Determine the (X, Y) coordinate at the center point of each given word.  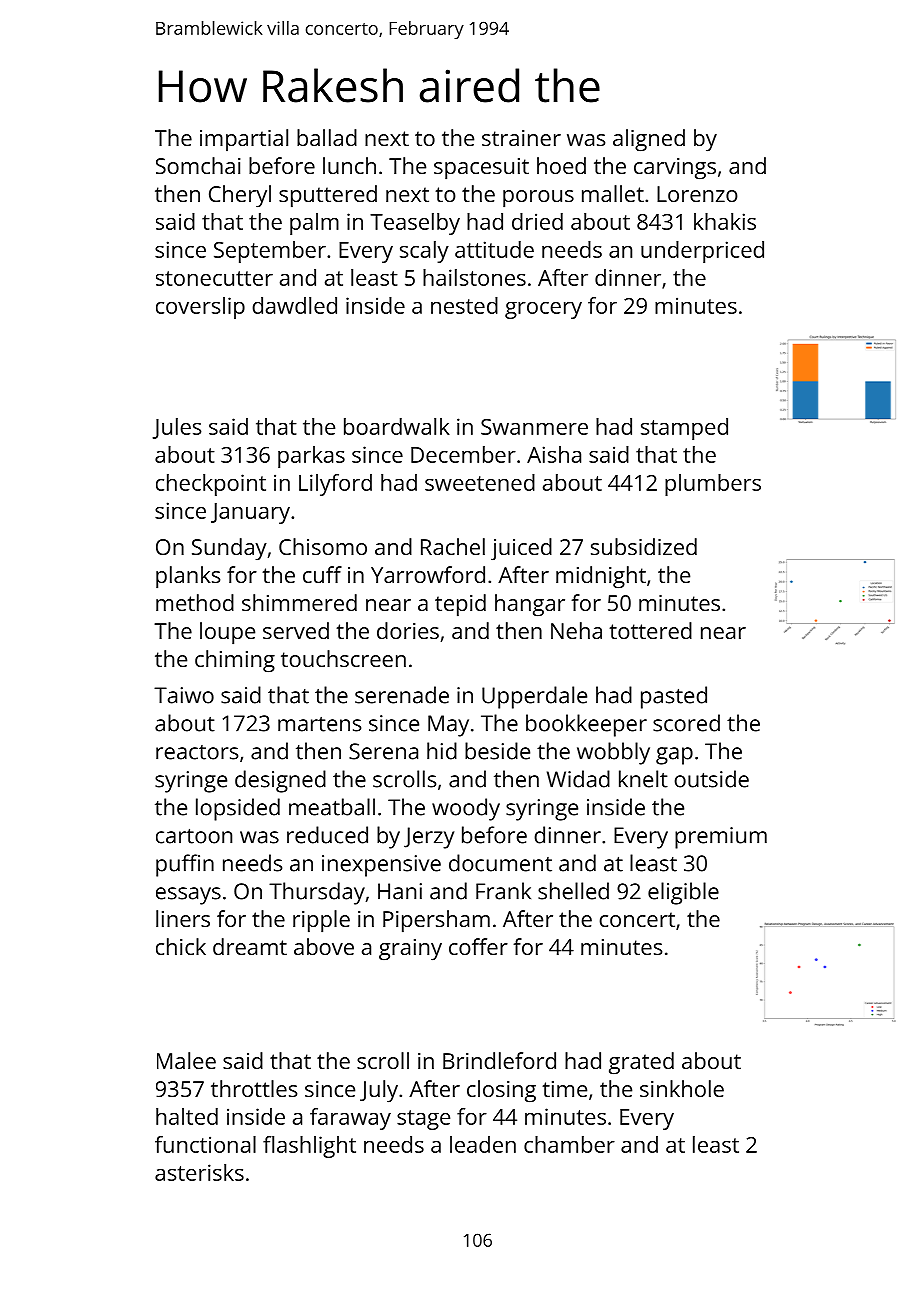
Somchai (198, 165)
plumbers (713, 485)
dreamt (250, 946)
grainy (410, 950)
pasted (674, 697)
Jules (177, 428)
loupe (227, 633)
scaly (424, 252)
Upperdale (534, 697)
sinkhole (682, 1088)
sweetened (480, 482)
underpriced (702, 252)
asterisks (199, 1172)
